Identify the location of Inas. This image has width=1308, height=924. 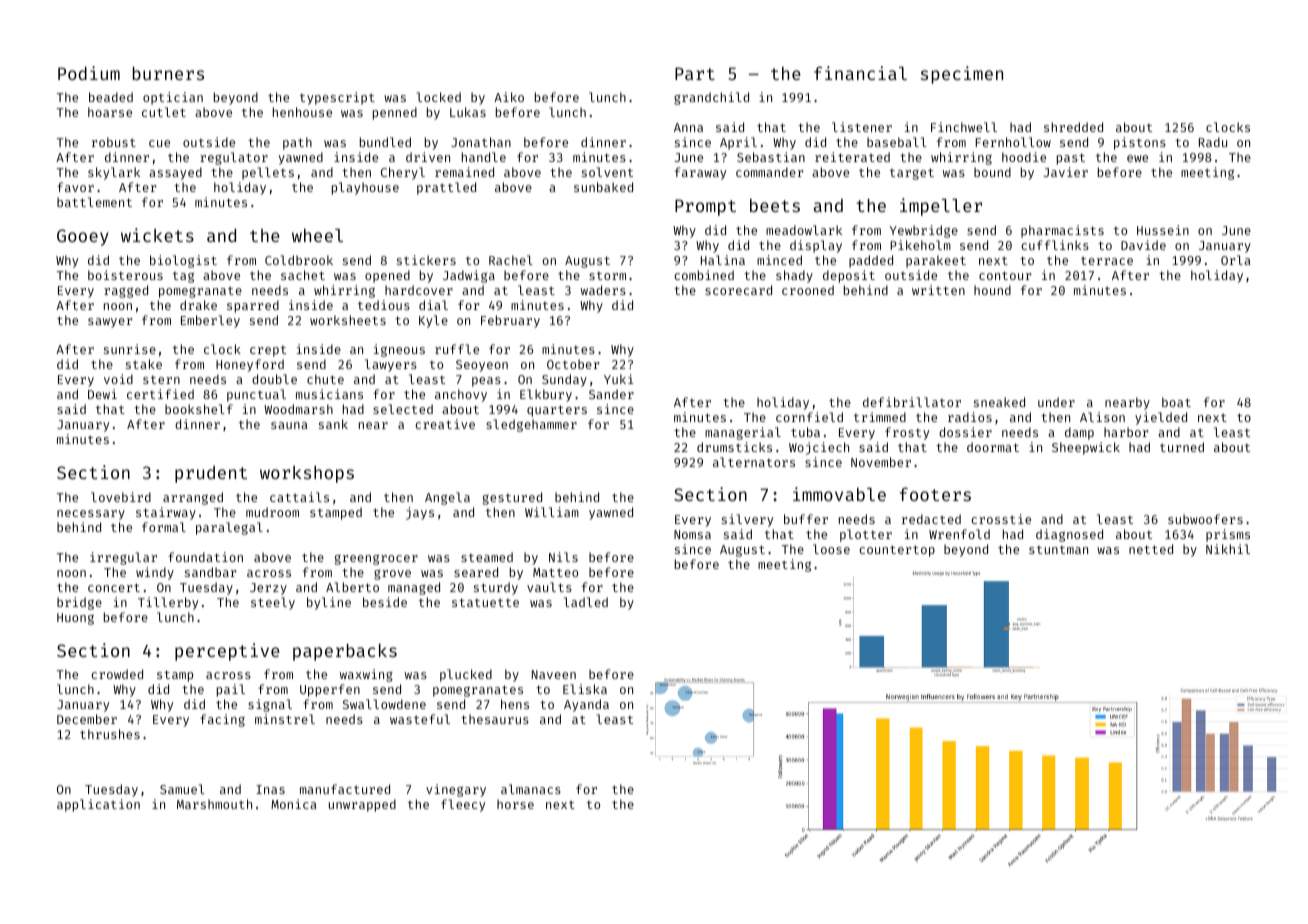
(270, 789).
